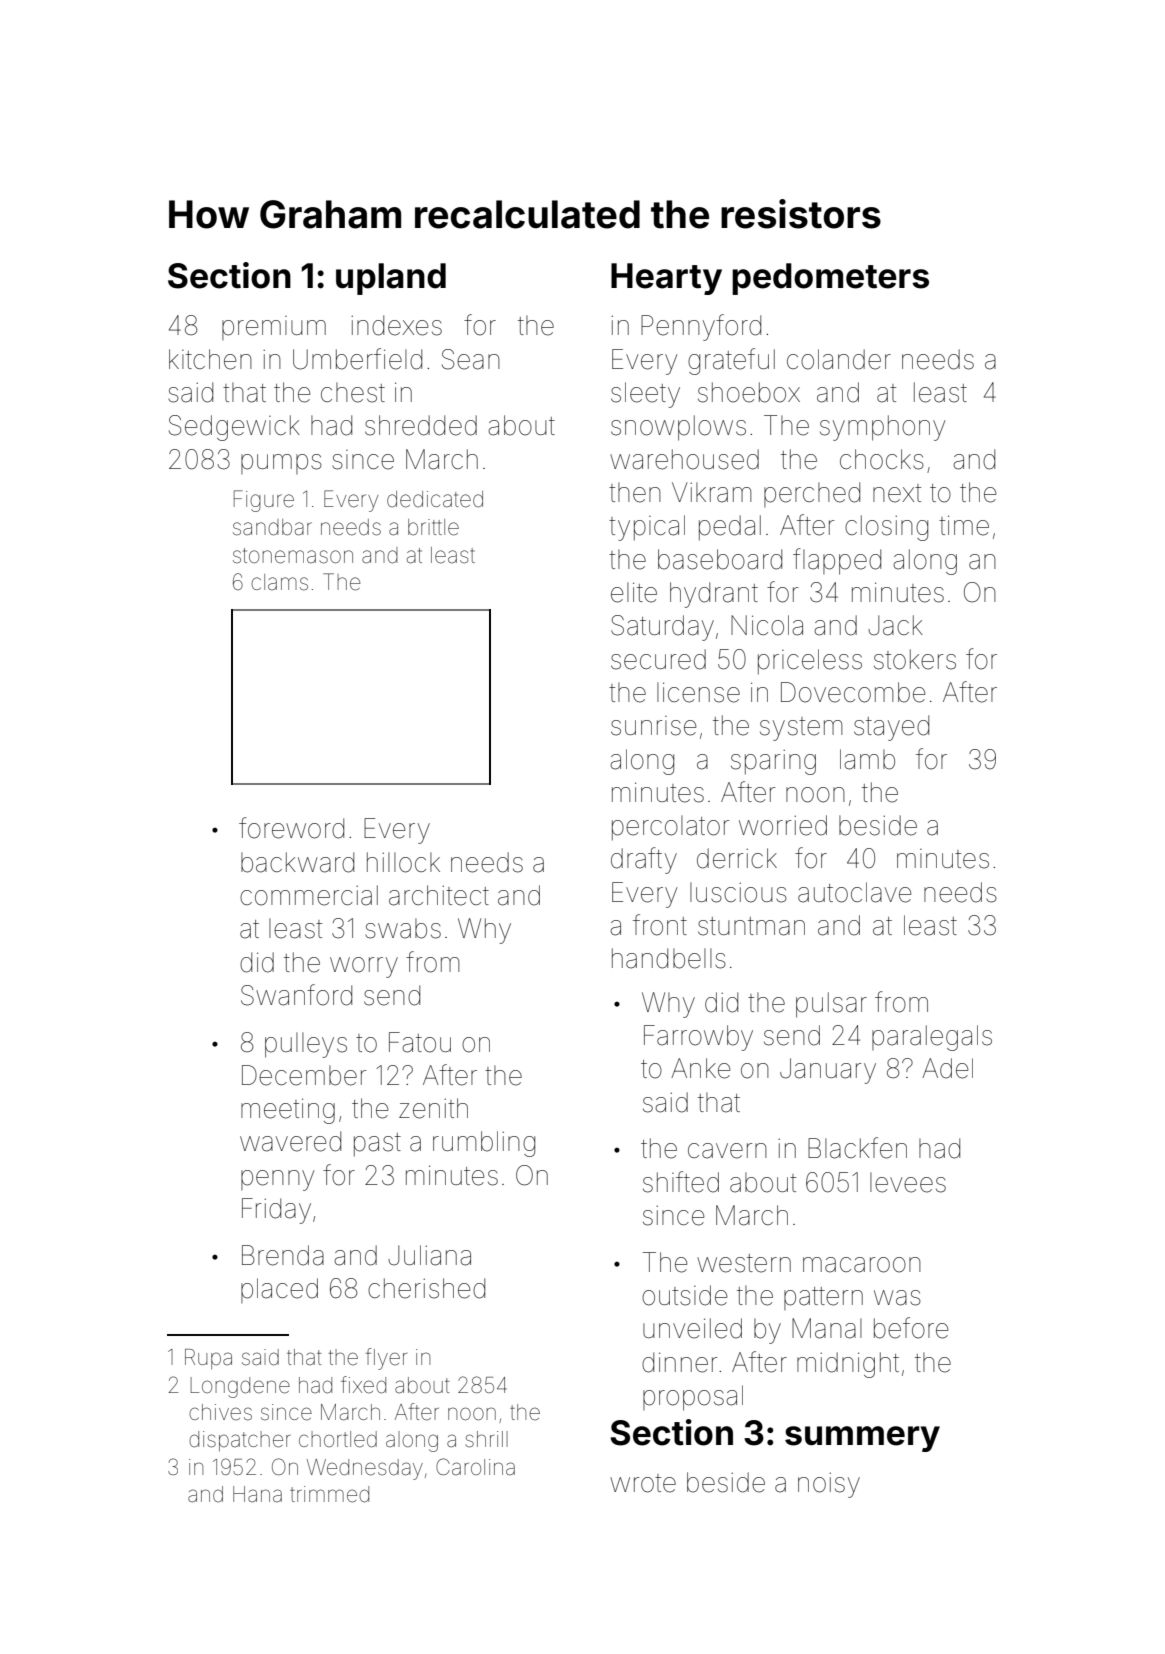 The width and height of the image is (1165, 1654). I want to click on Figure, so click(264, 501).
